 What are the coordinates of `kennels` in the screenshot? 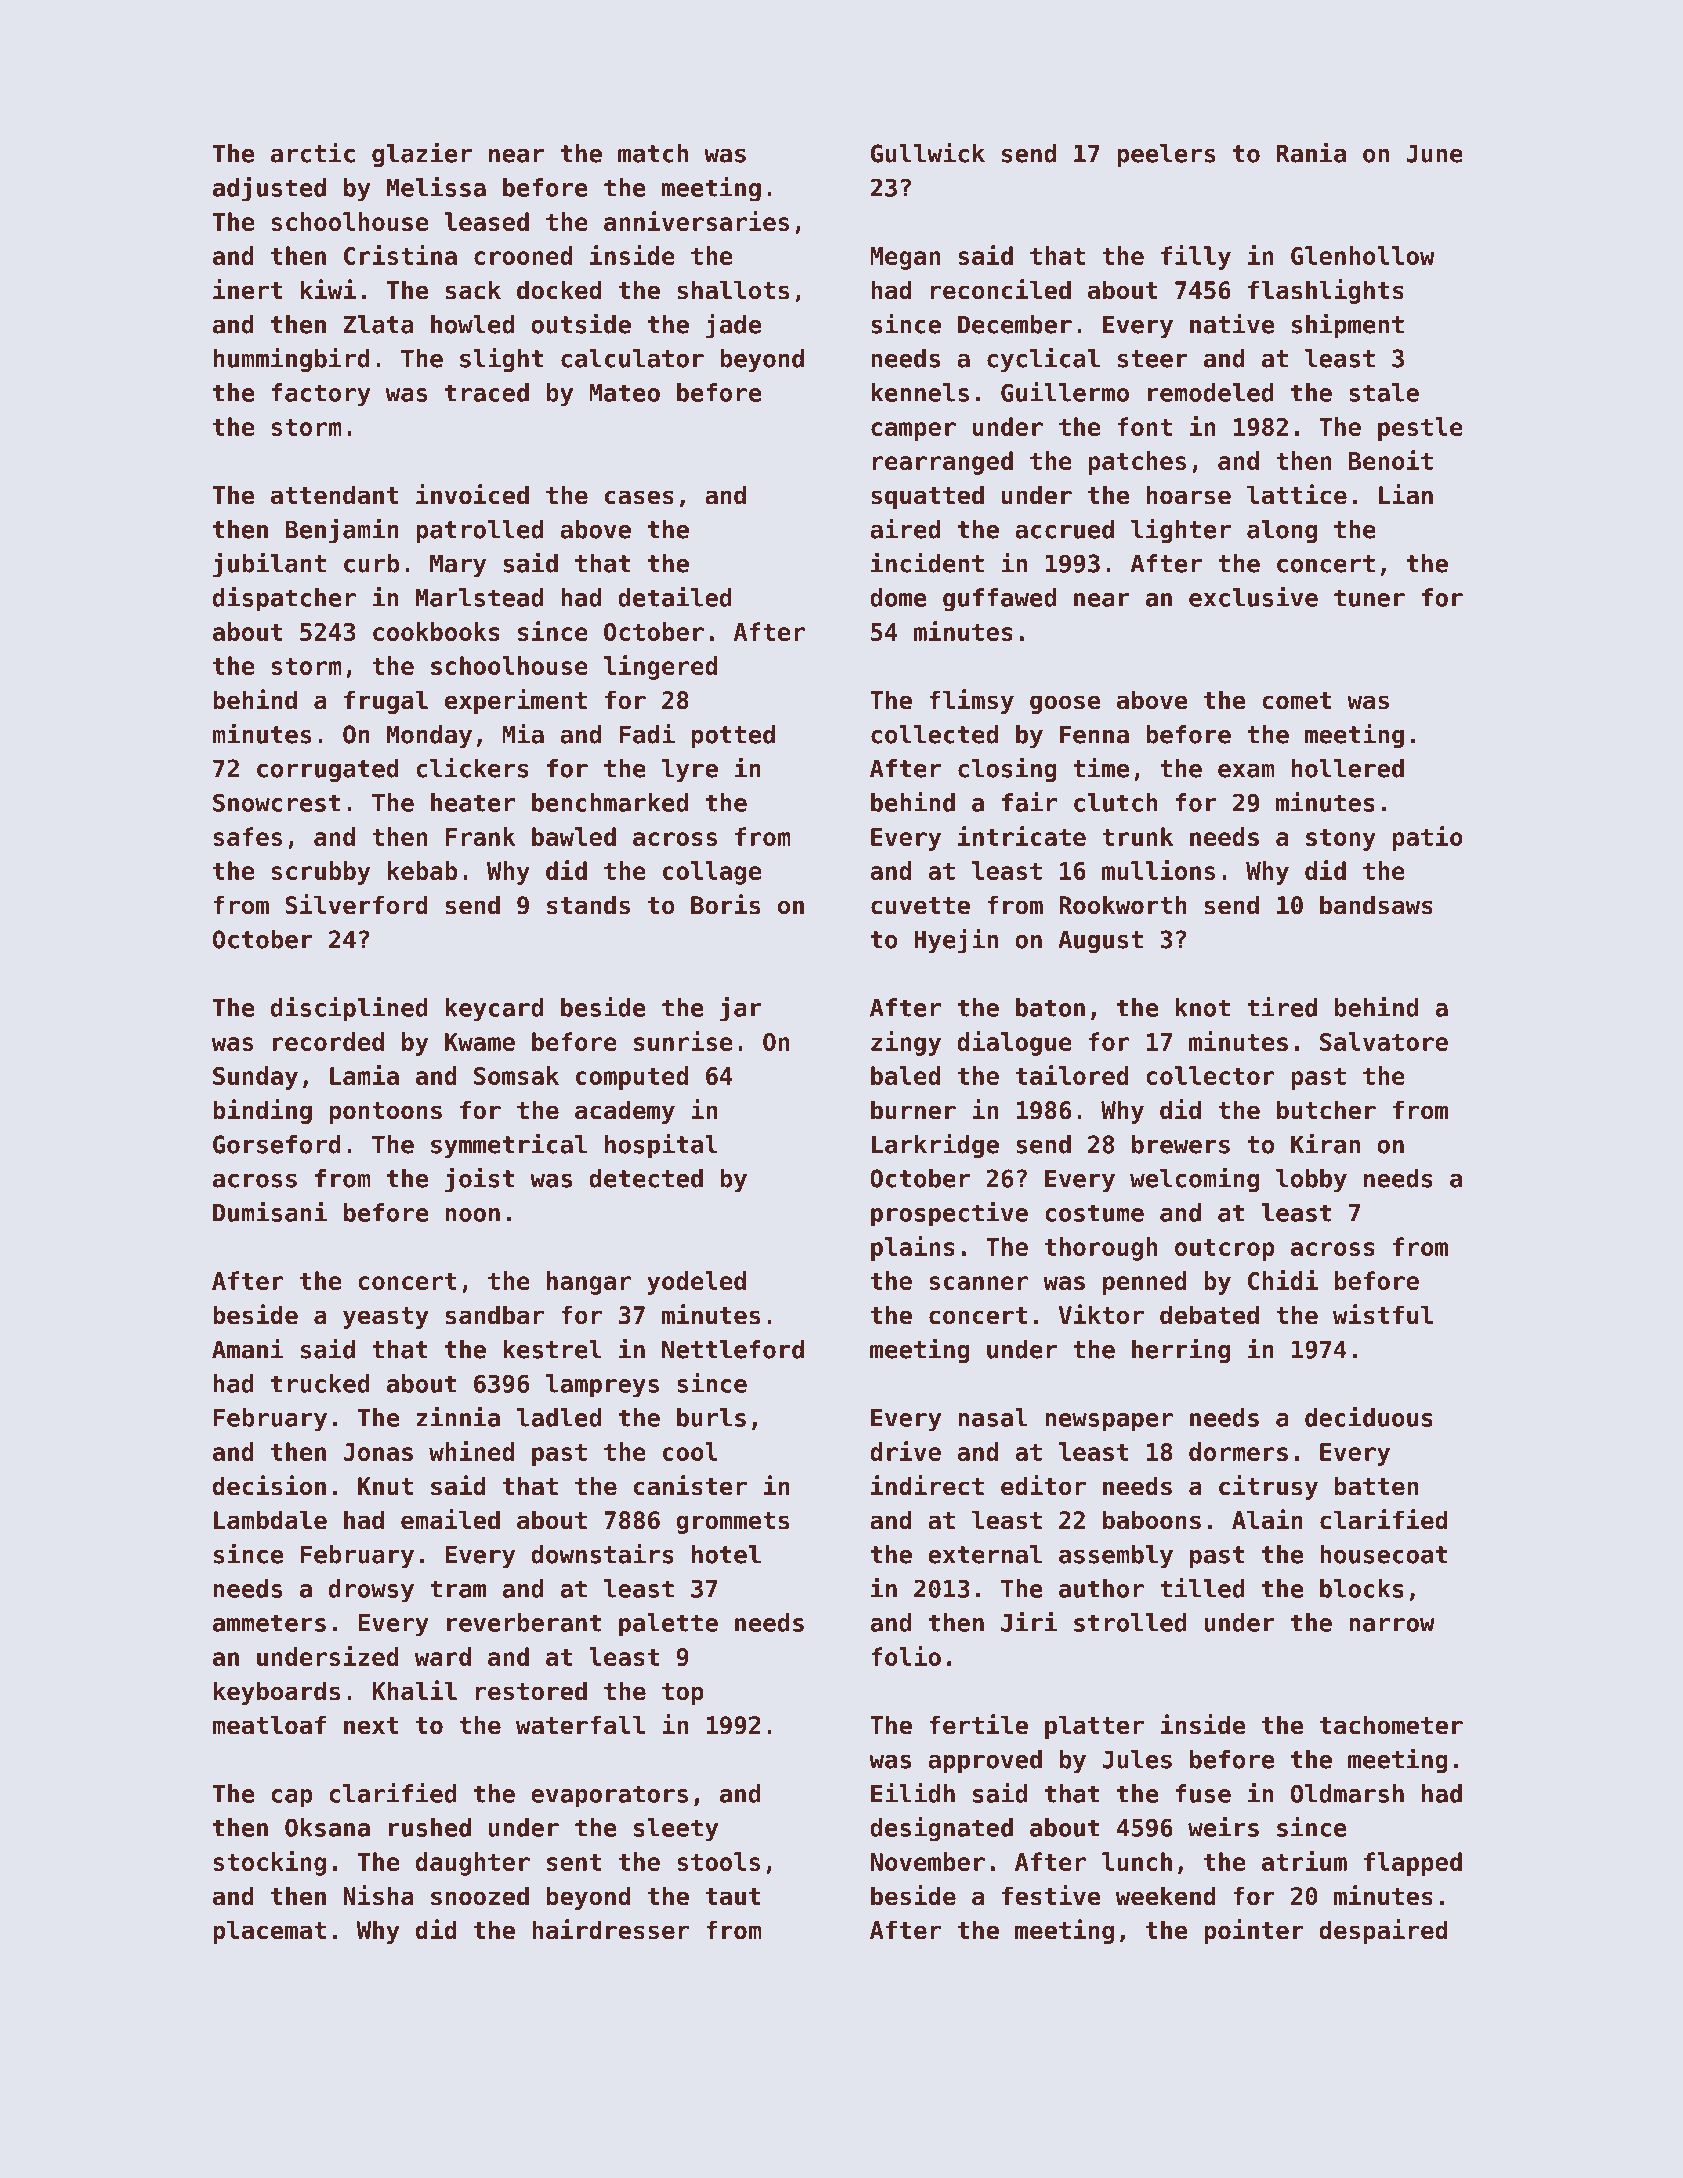 It's located at (920, 392).
